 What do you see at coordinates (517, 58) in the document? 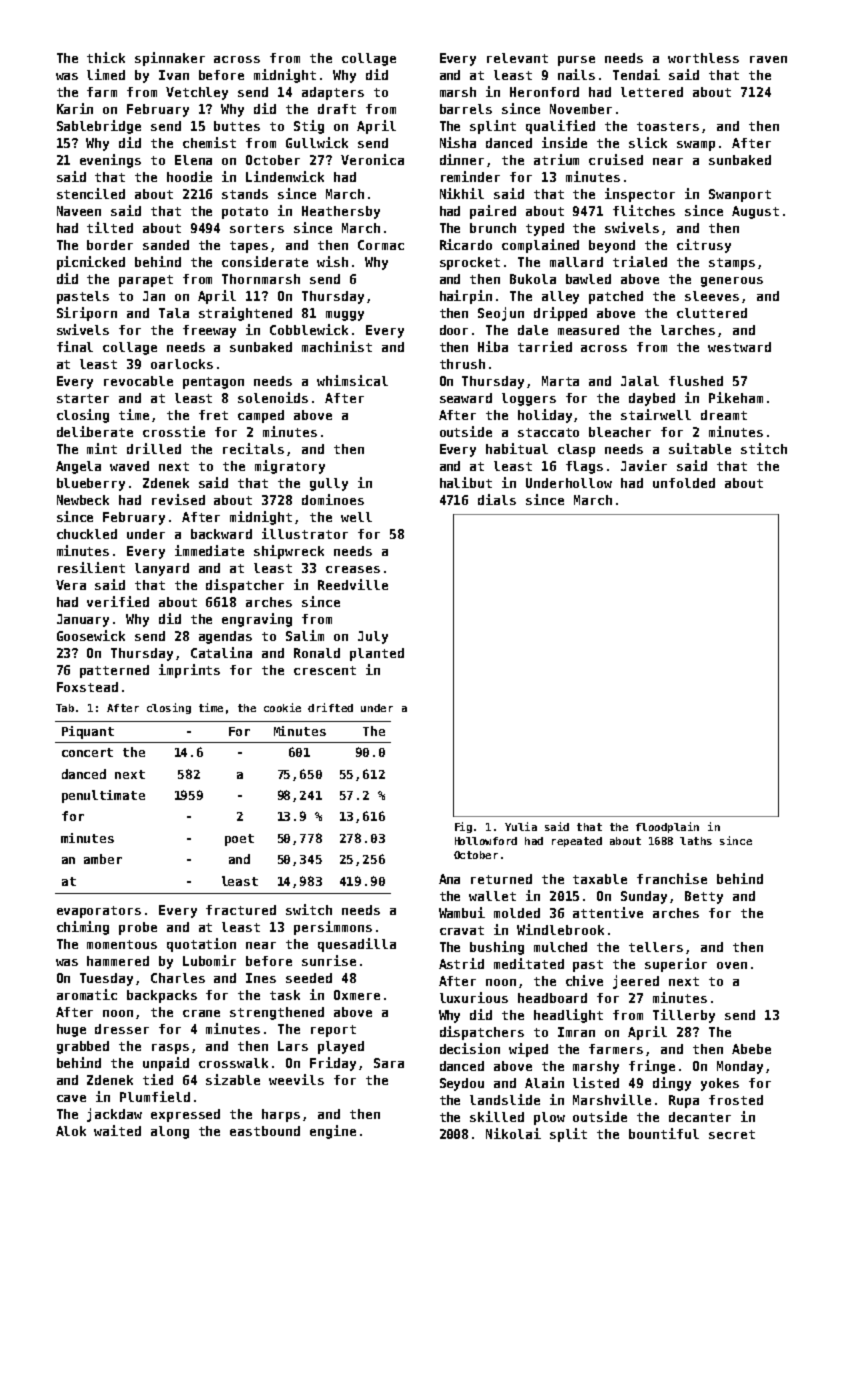
I see `relevant` at bounding box center [517, 58].
